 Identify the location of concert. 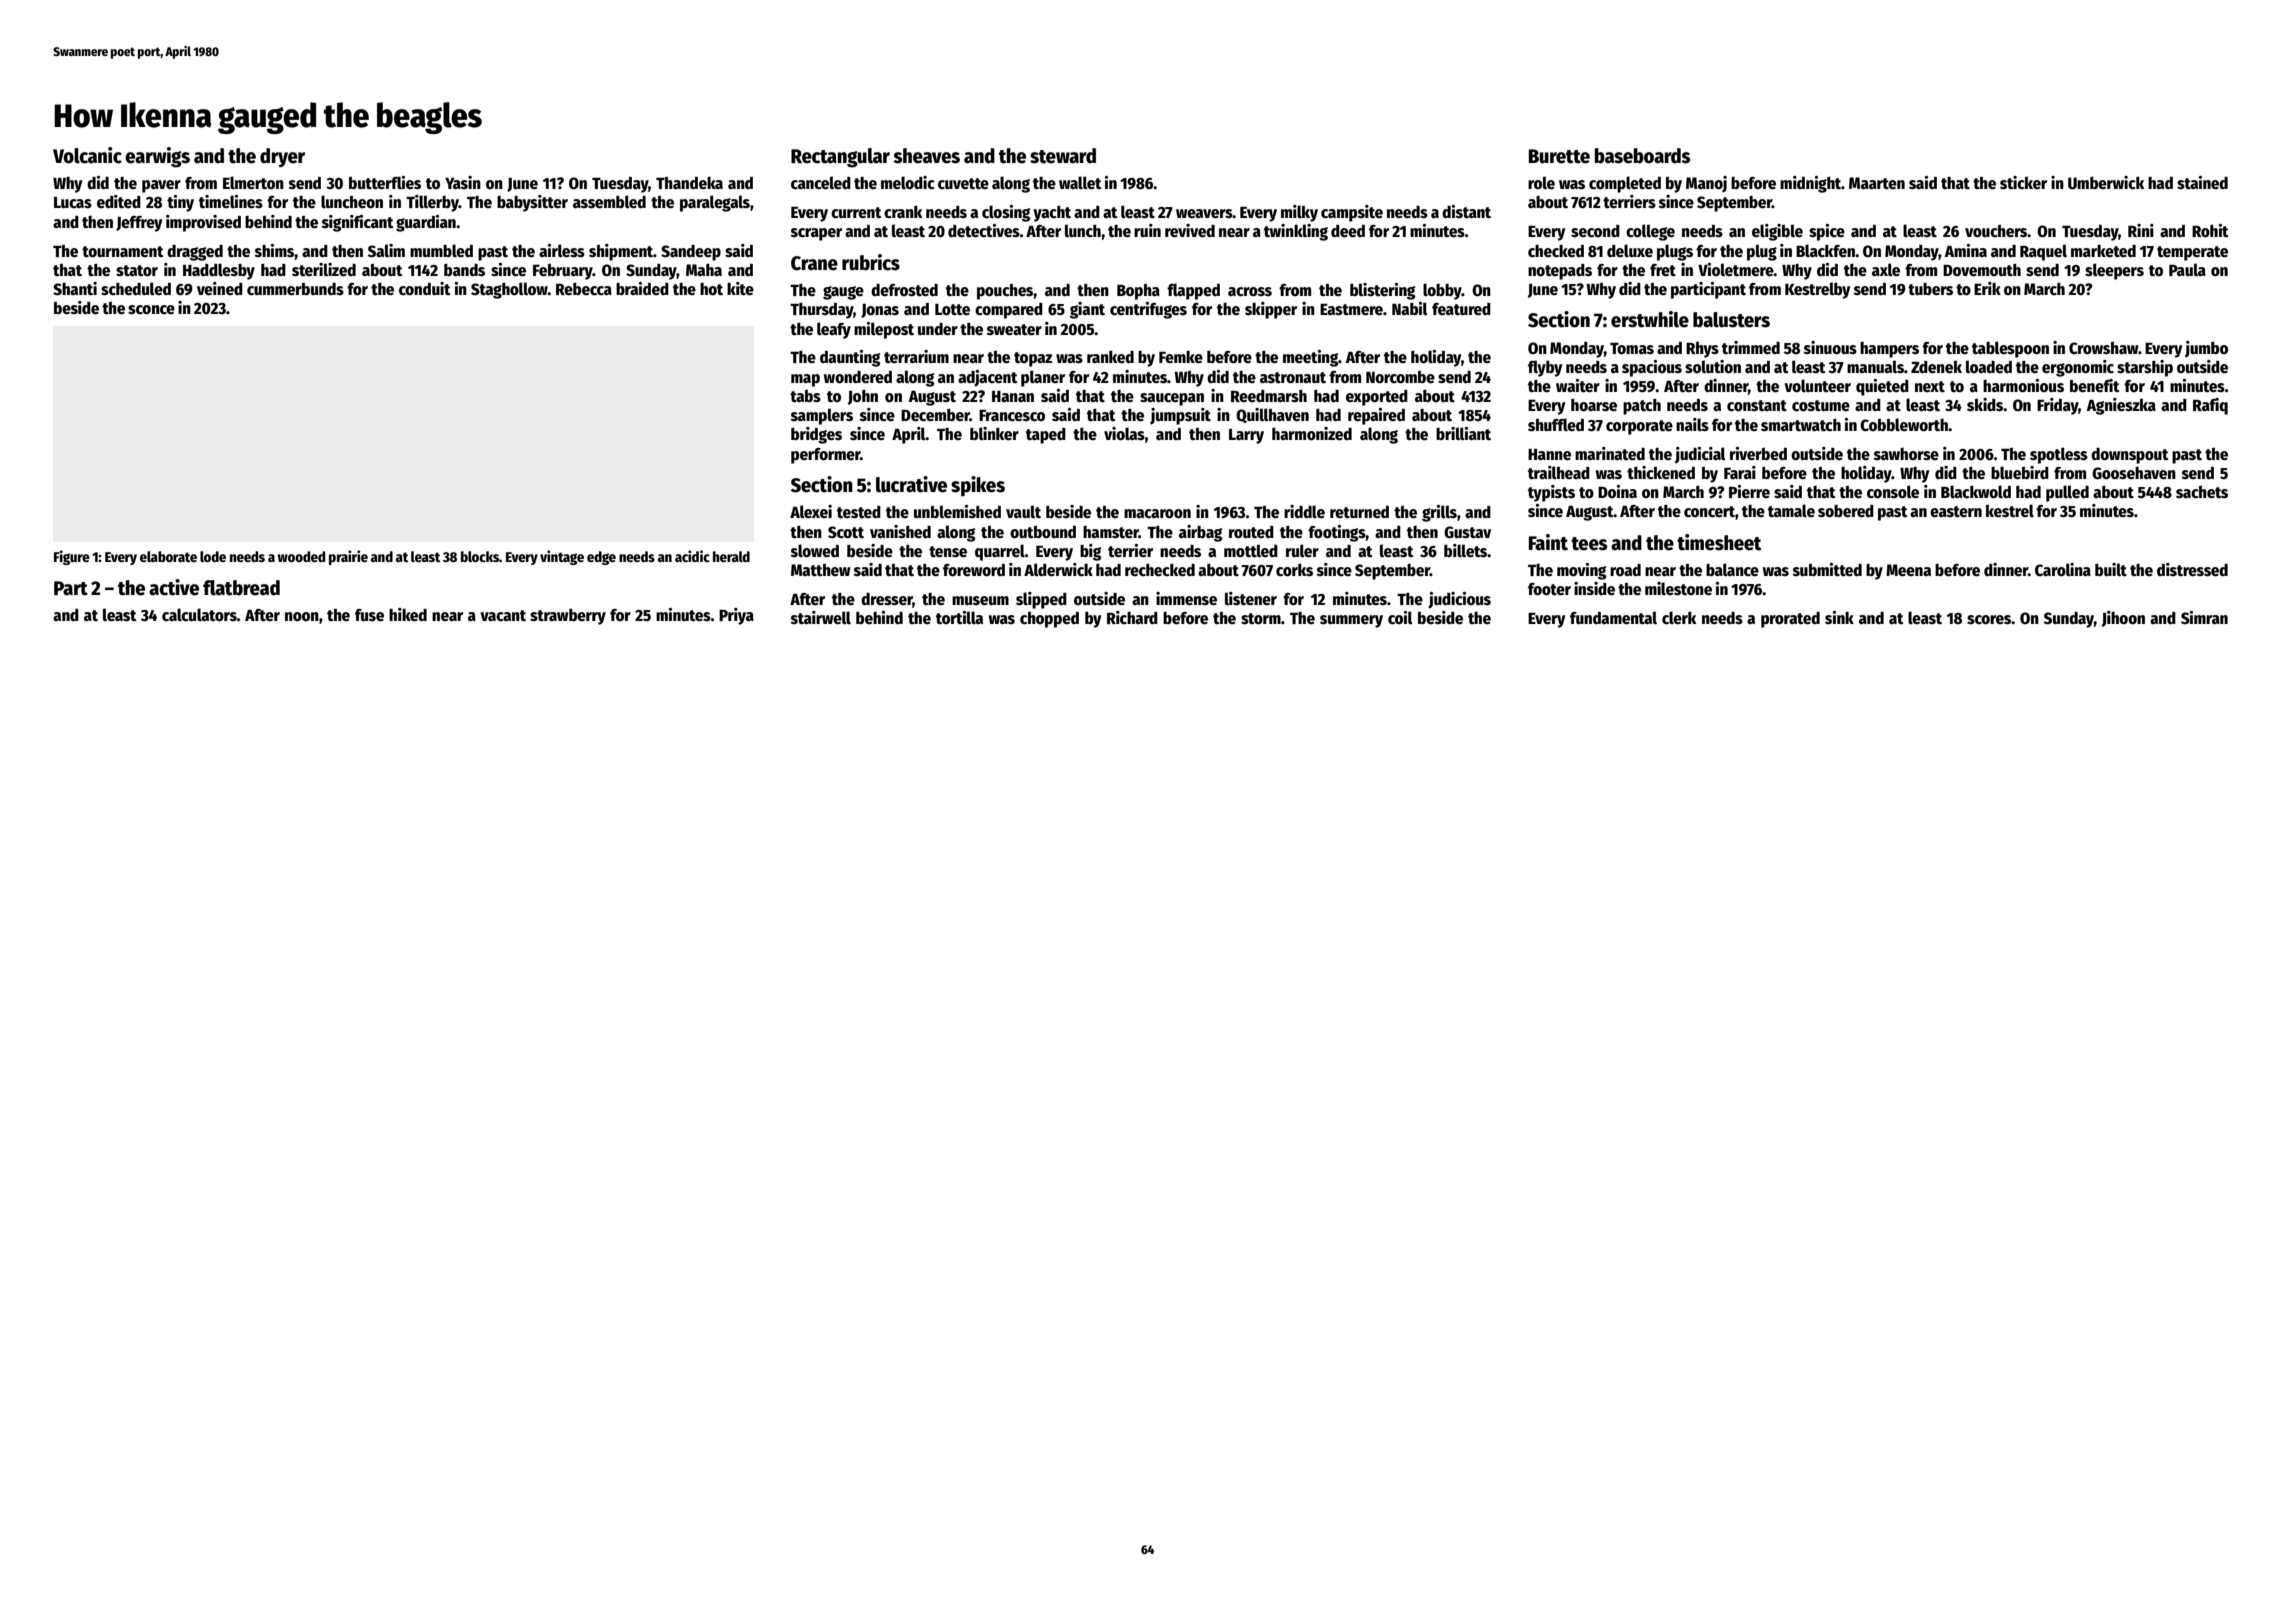
(1709, 512).
